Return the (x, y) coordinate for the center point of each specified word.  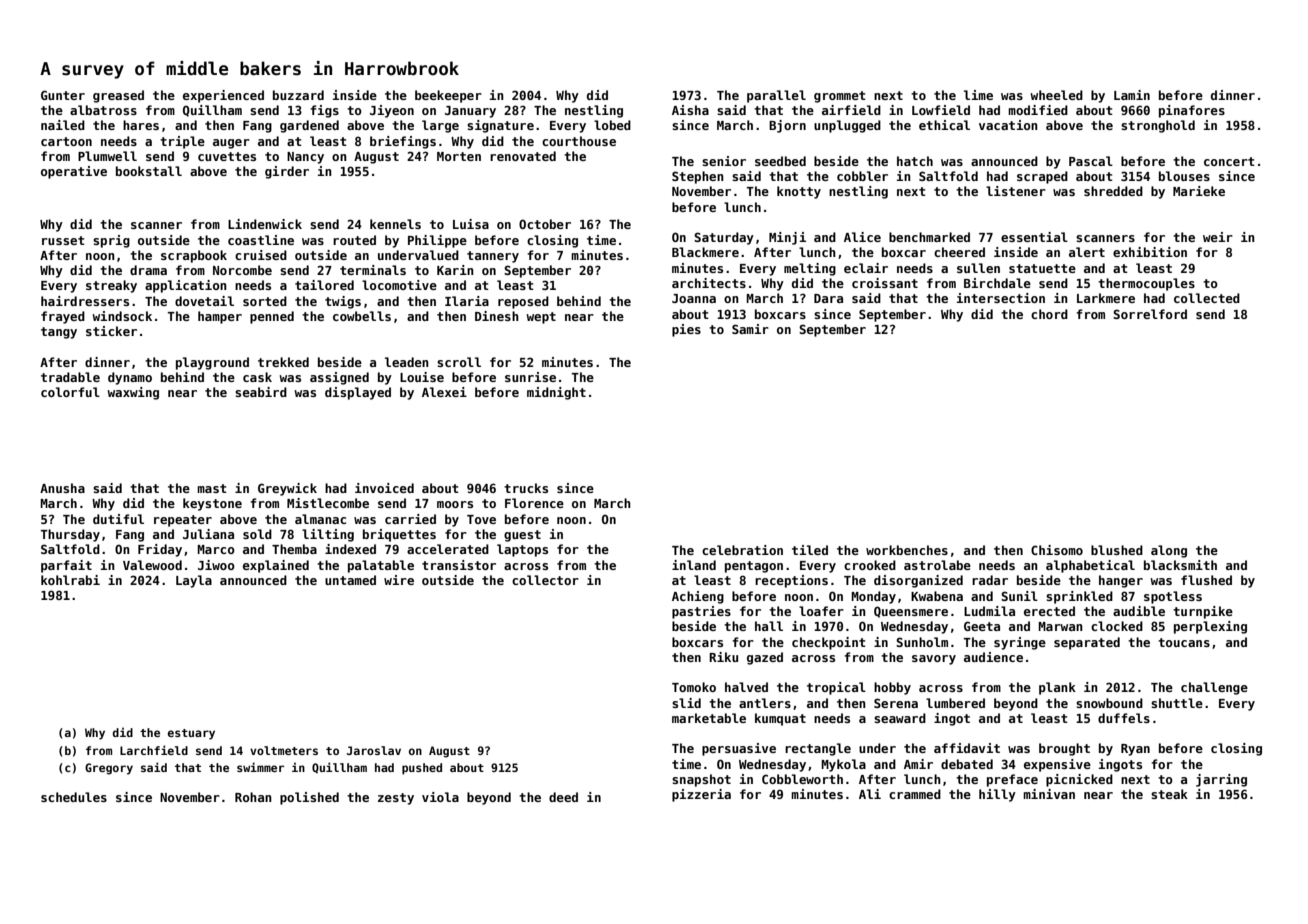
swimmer (260, 767)
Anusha (62, 488)
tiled (810, 550)
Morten (459, 156)
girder (287, 172)
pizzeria (701, 795)
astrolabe (937, 565)
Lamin (1132, 95)
